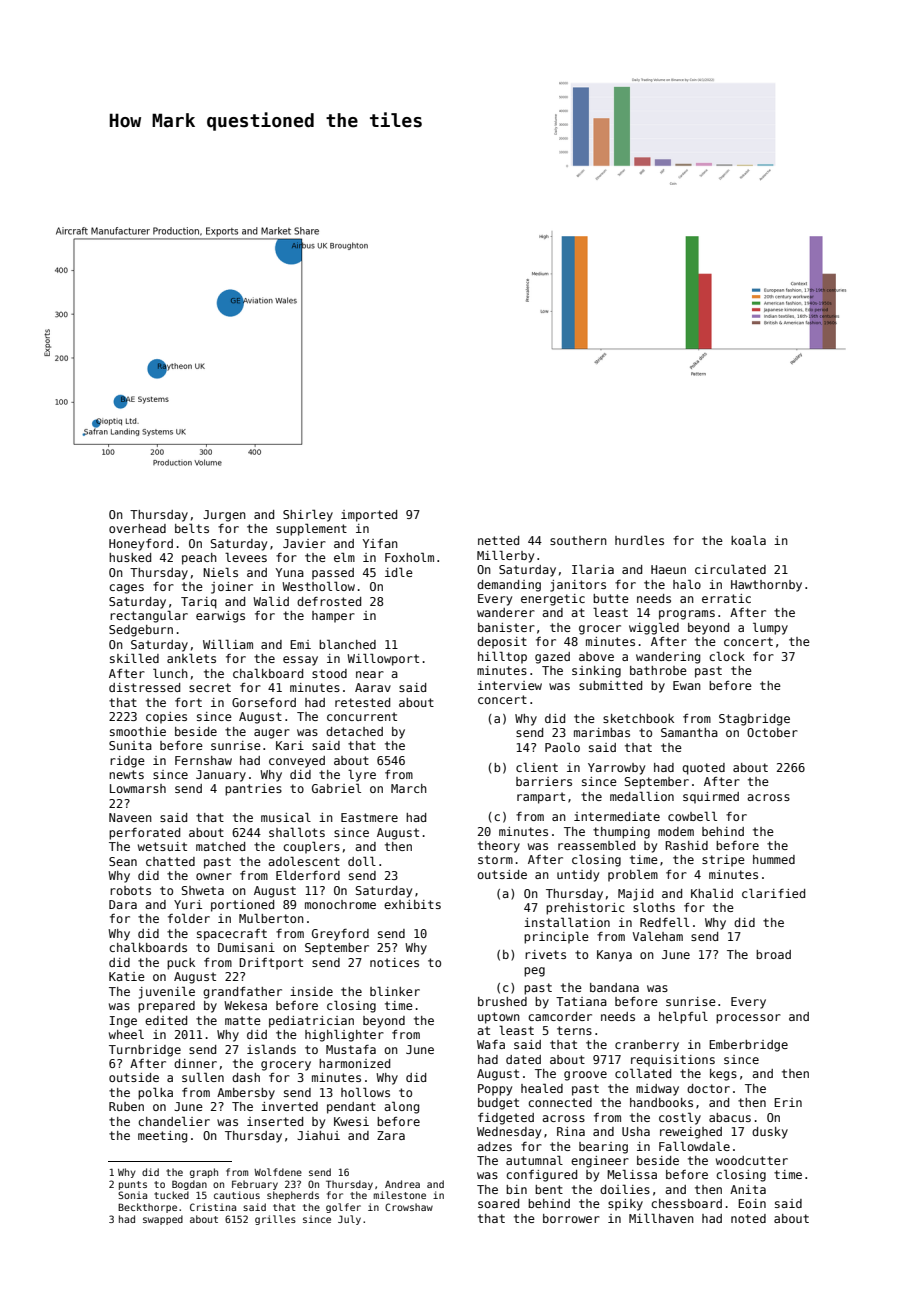  I want to click on Crowshaw, so click(409, 1207).
